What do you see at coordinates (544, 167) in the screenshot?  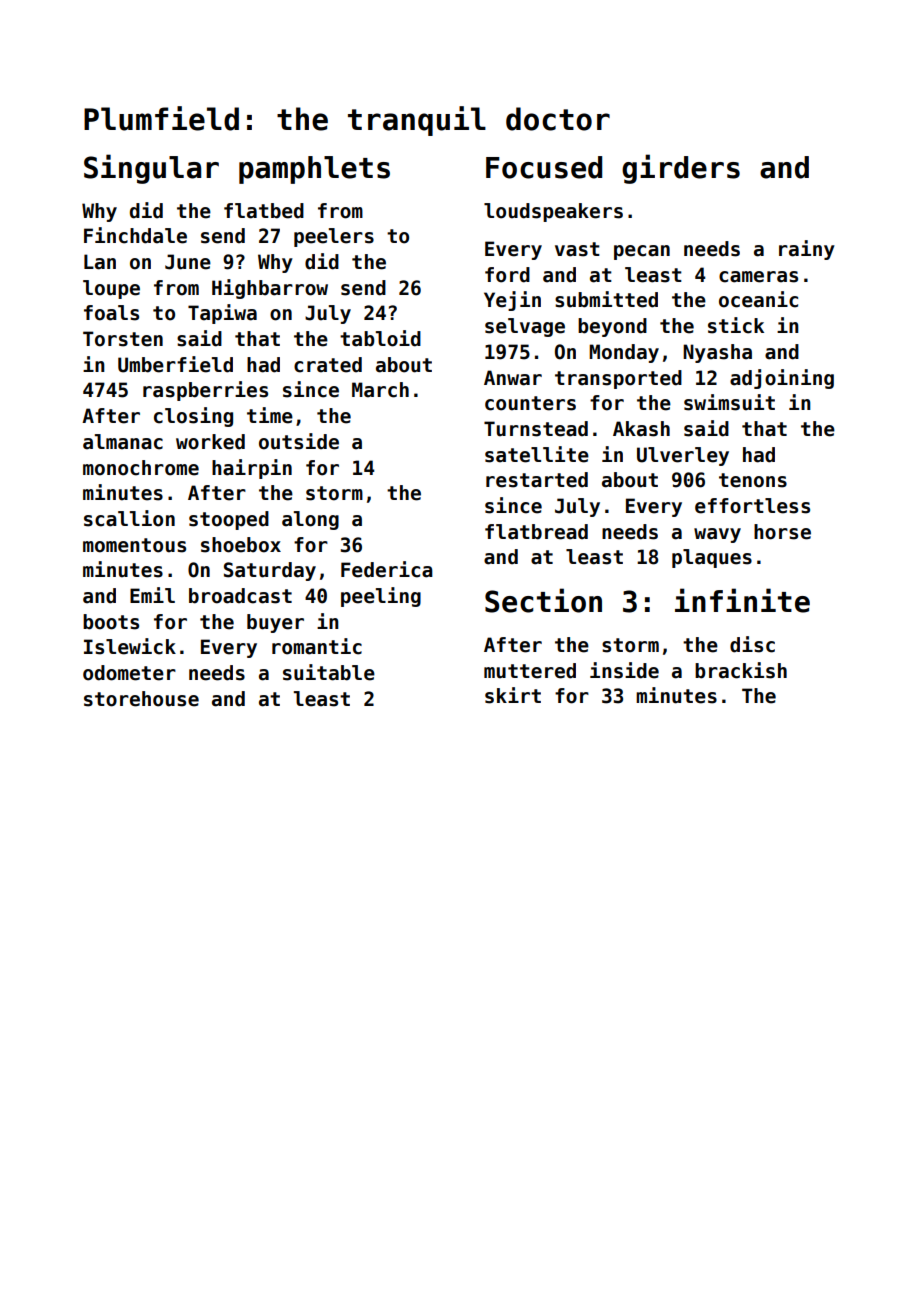 I see `Focused` at bounding box center [544, 167].
